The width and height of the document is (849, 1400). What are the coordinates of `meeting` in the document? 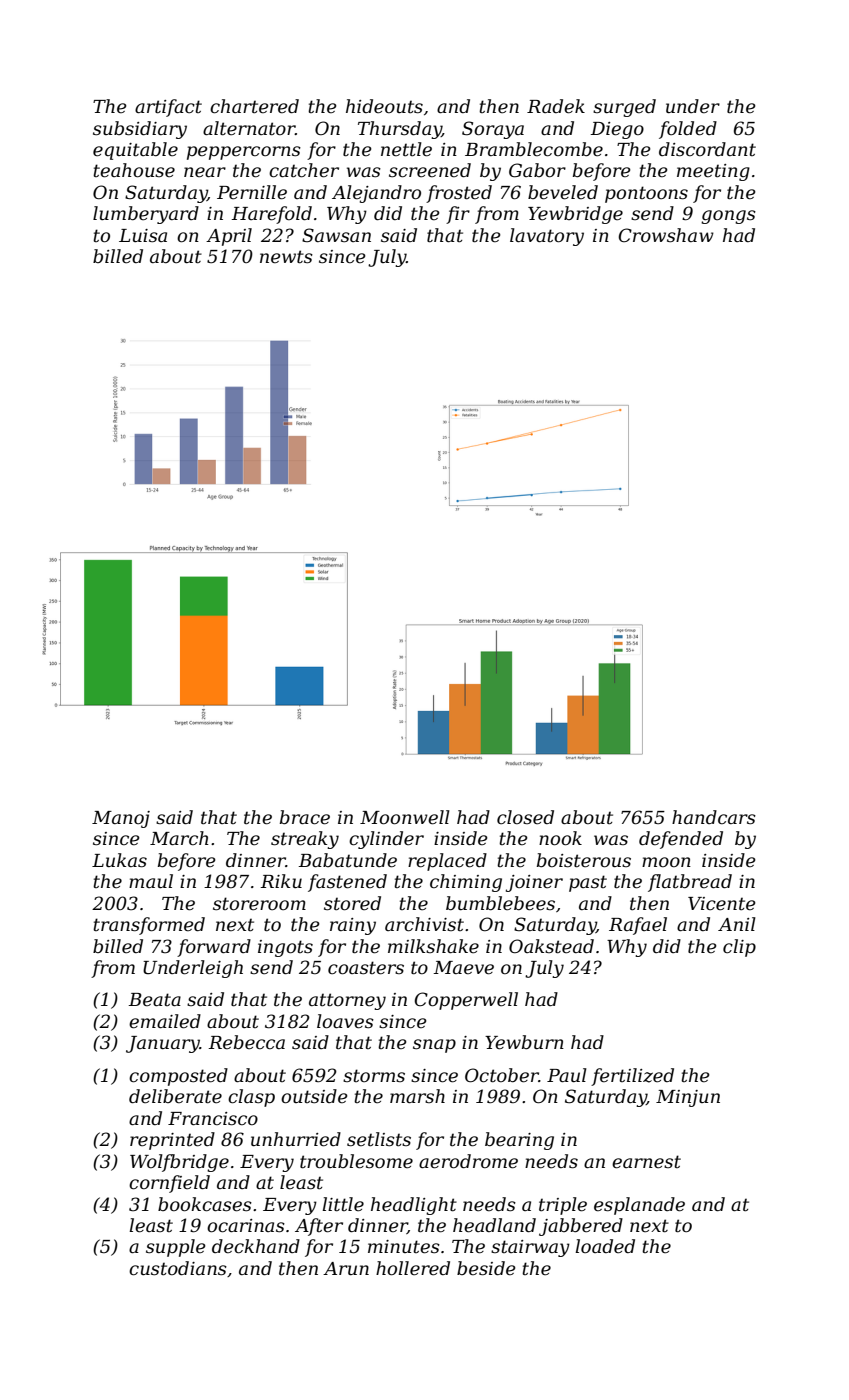 It's located at (713, 172).
